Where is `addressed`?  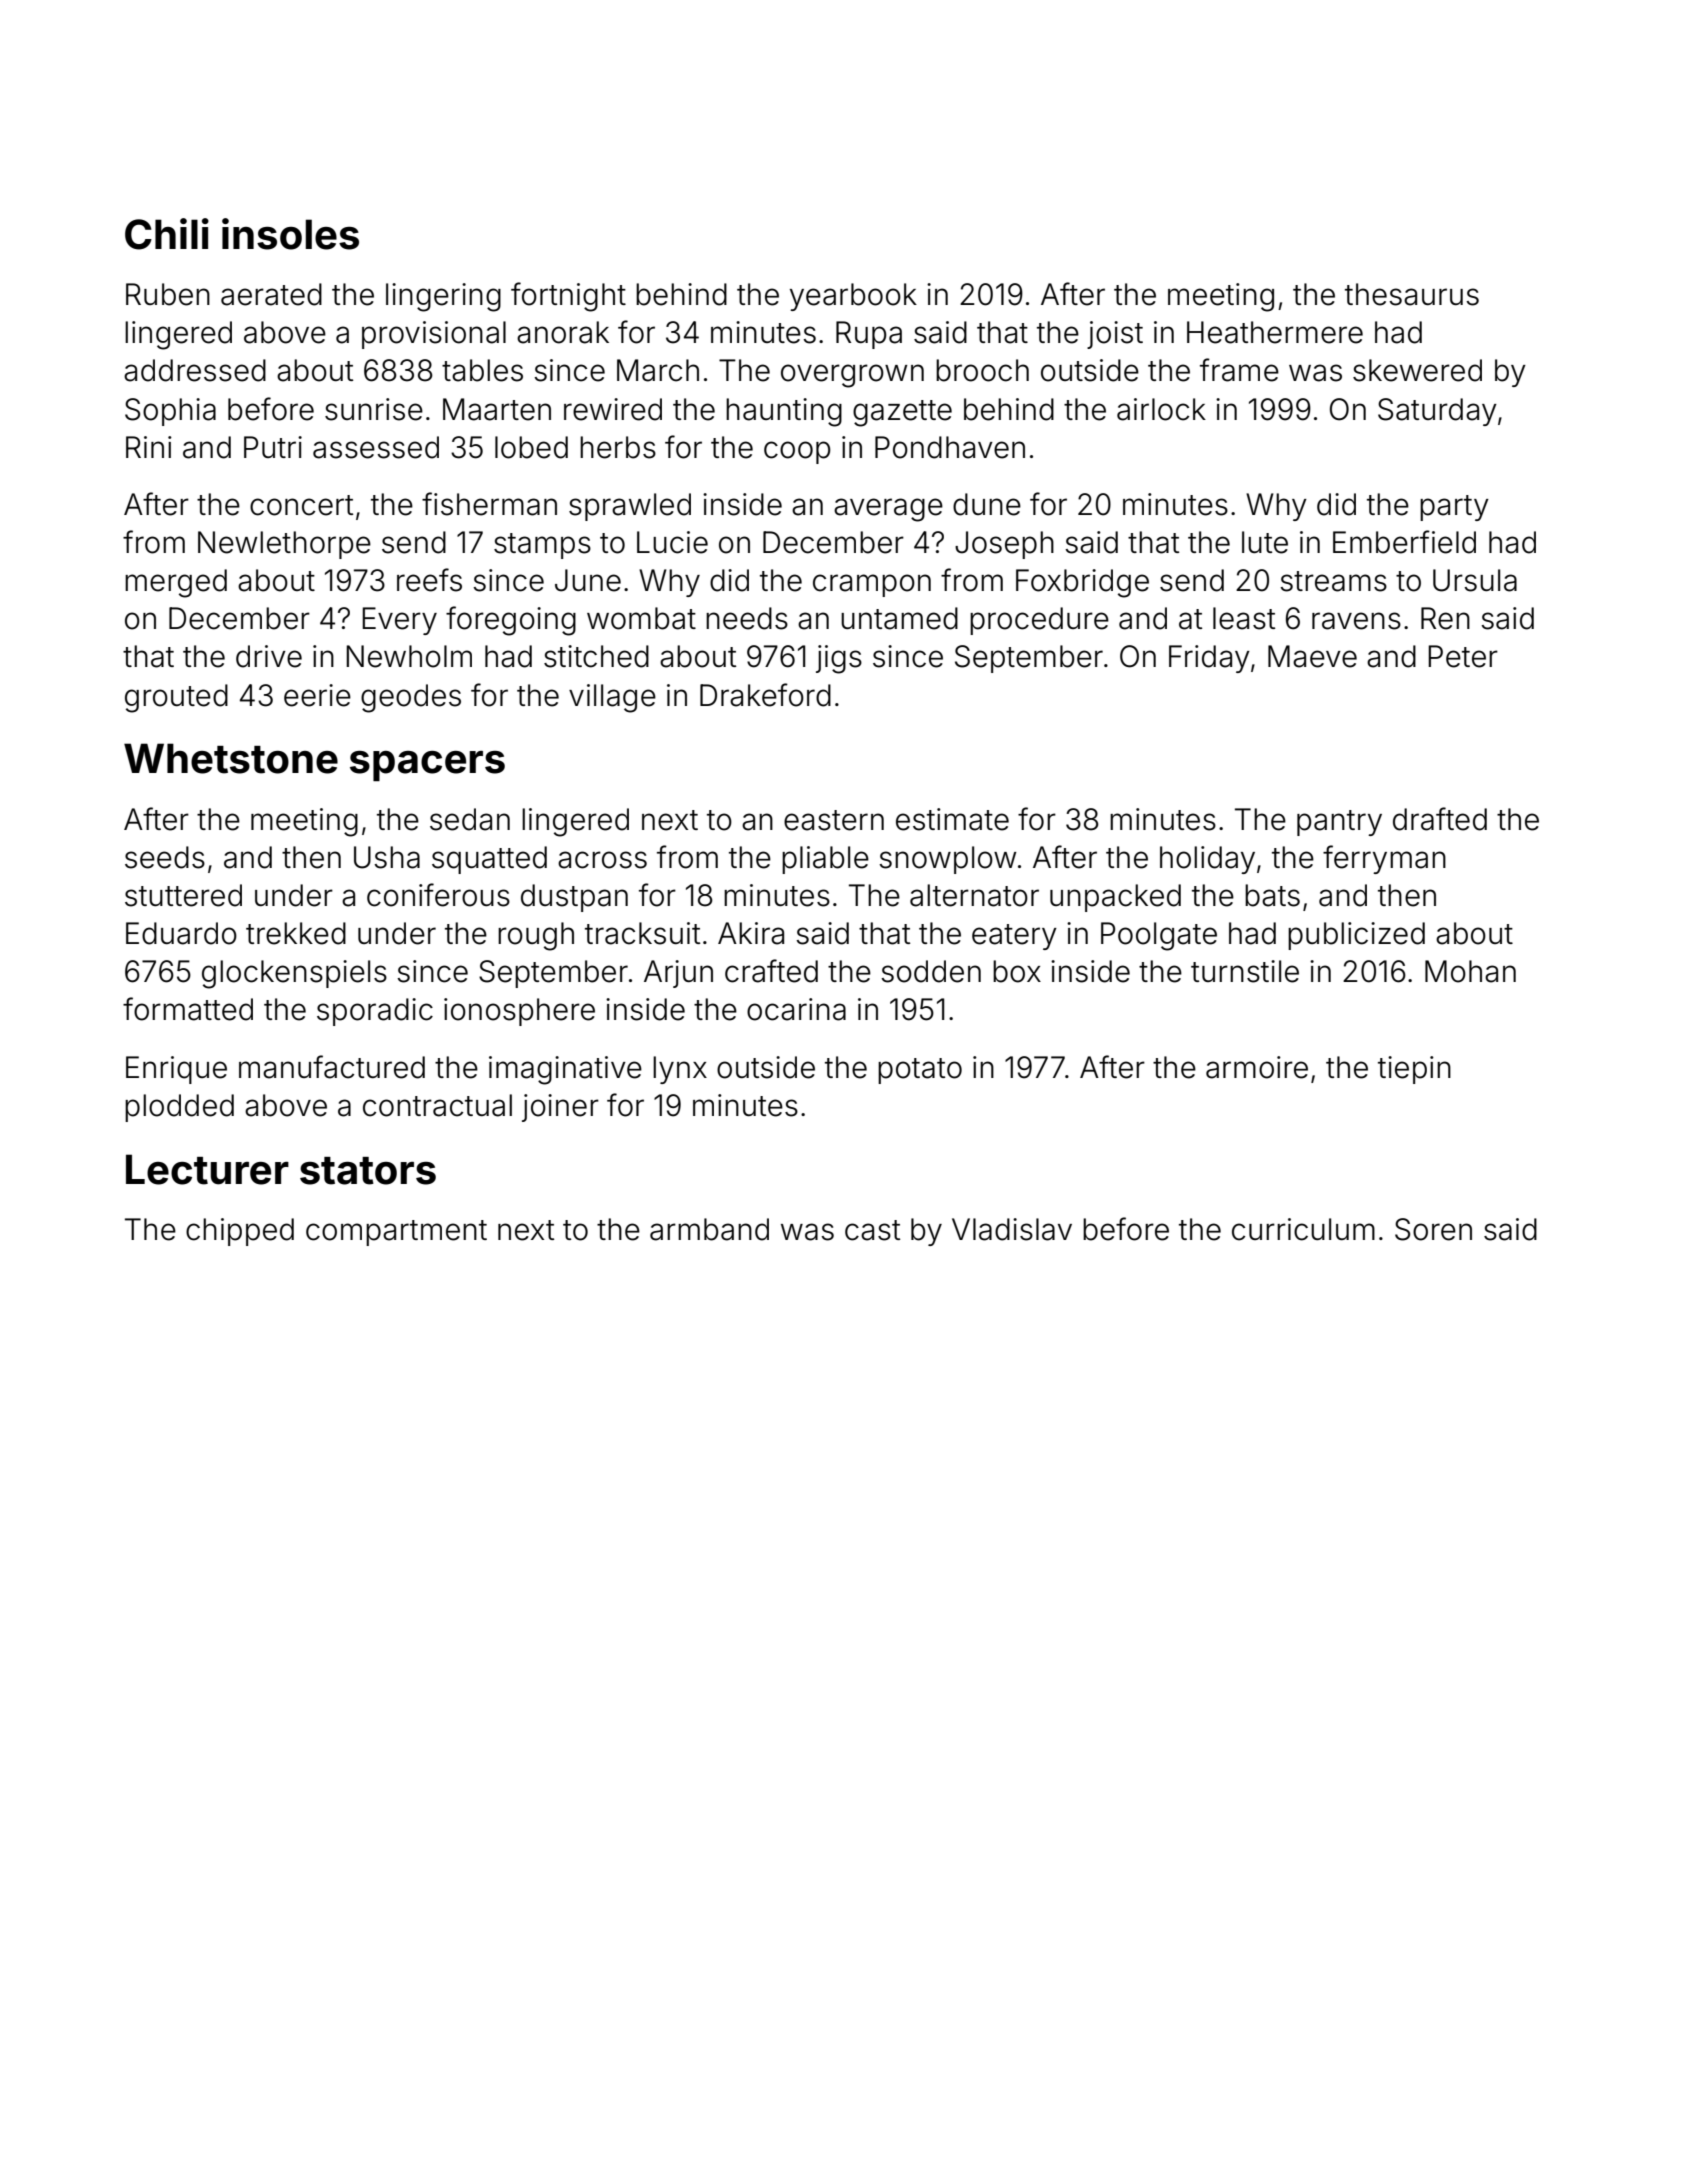 addressed is located at coordinates (195, 370).
